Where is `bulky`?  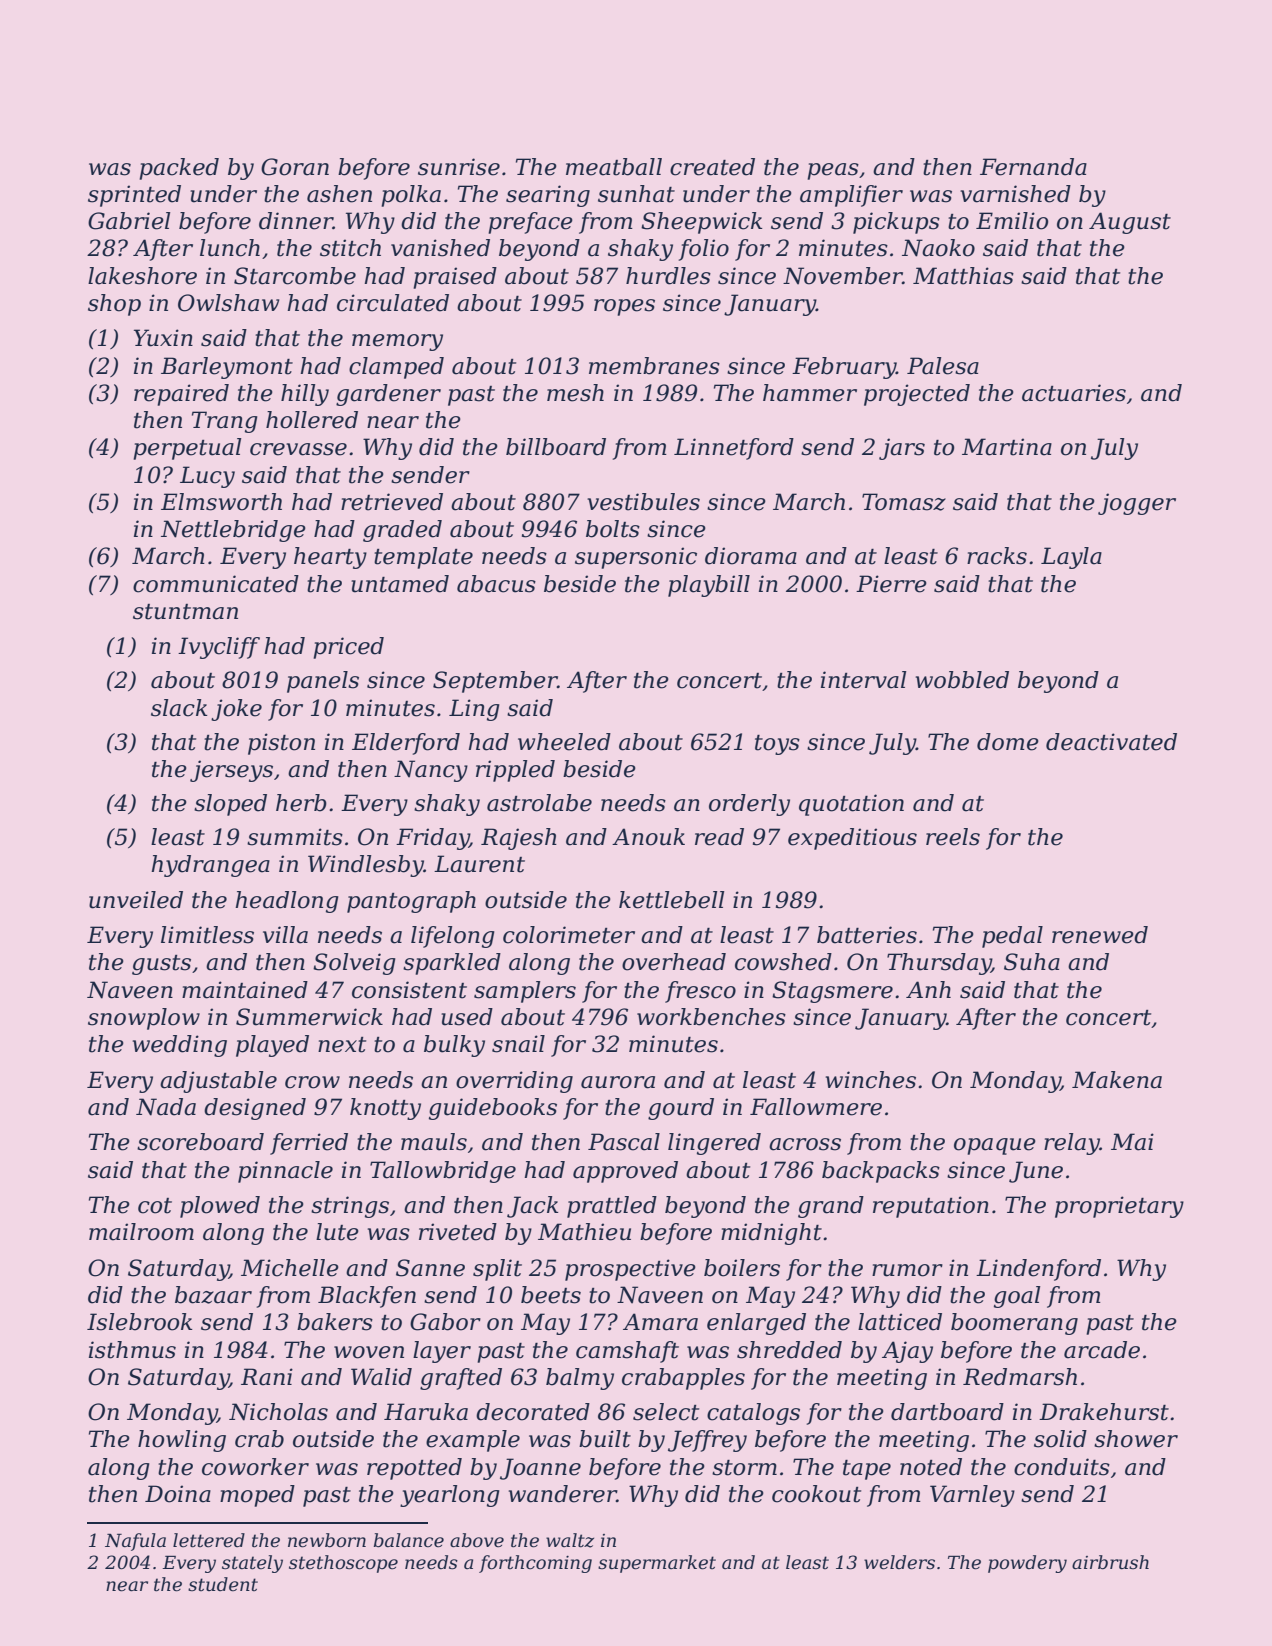 bulky is located at coordinates (454, 1046).
